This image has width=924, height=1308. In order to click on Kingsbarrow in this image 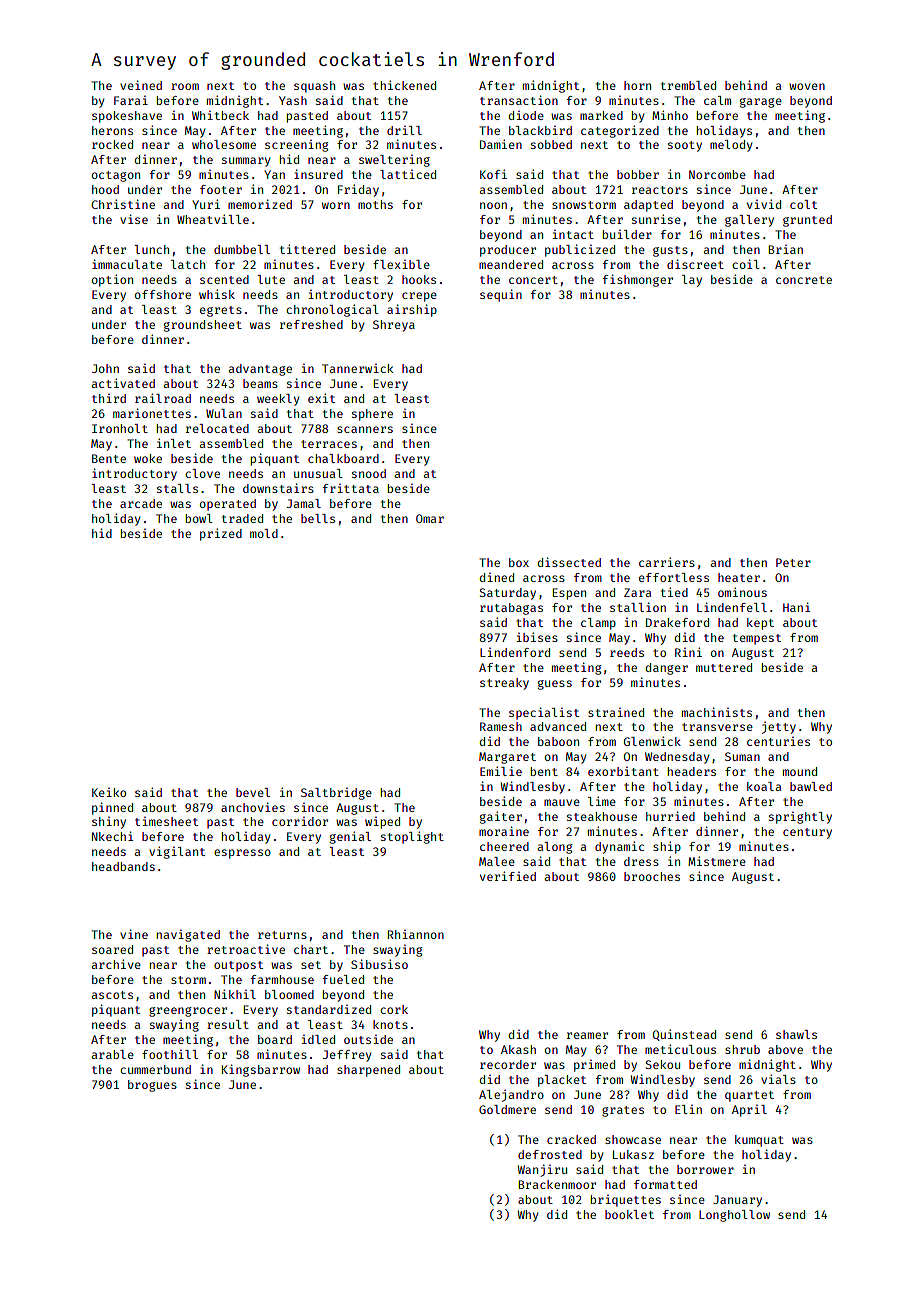, I will do `click(261, 1070)`.
